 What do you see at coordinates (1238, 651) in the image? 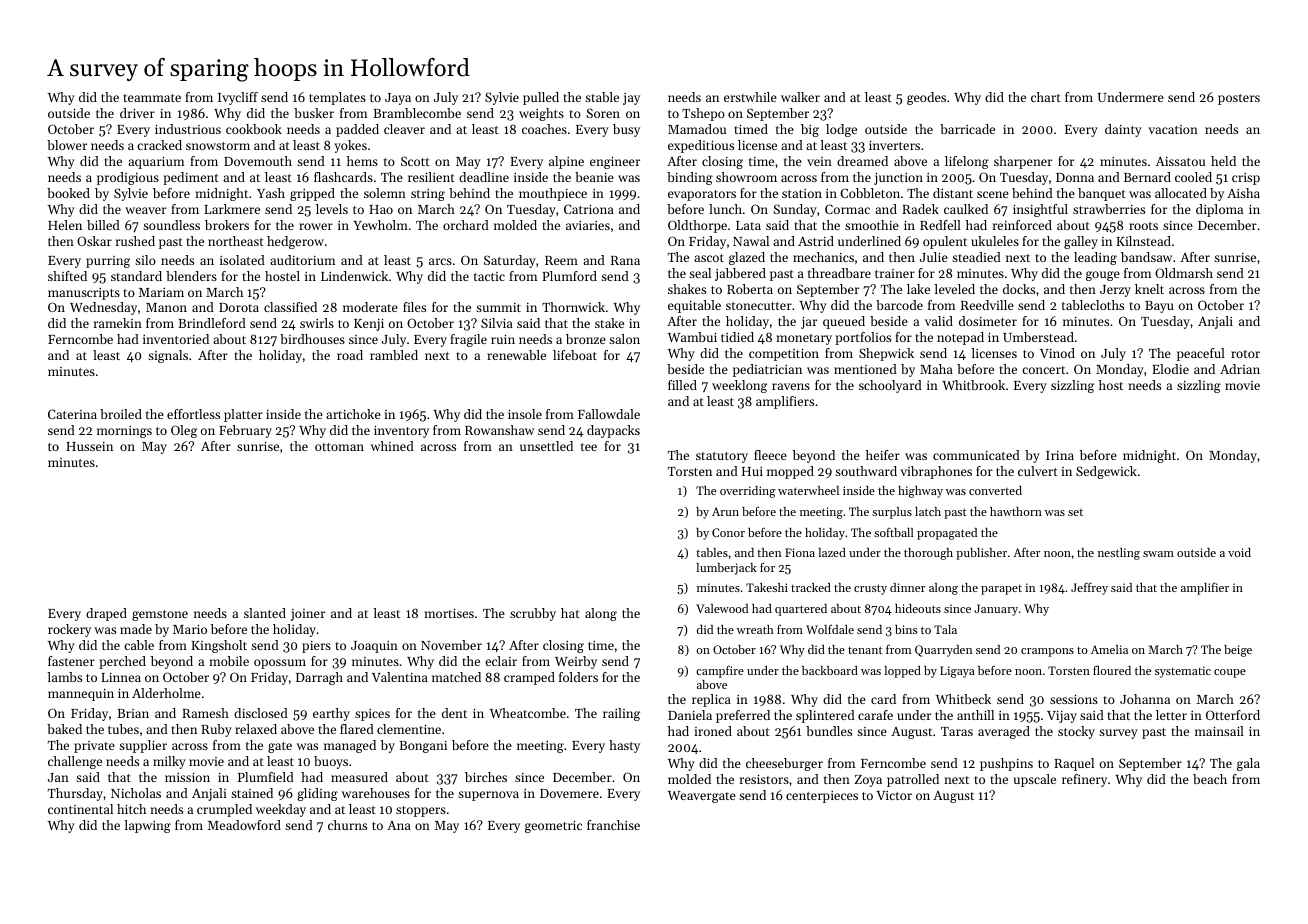
I see `beige` at bounding box center [1238, 651].
